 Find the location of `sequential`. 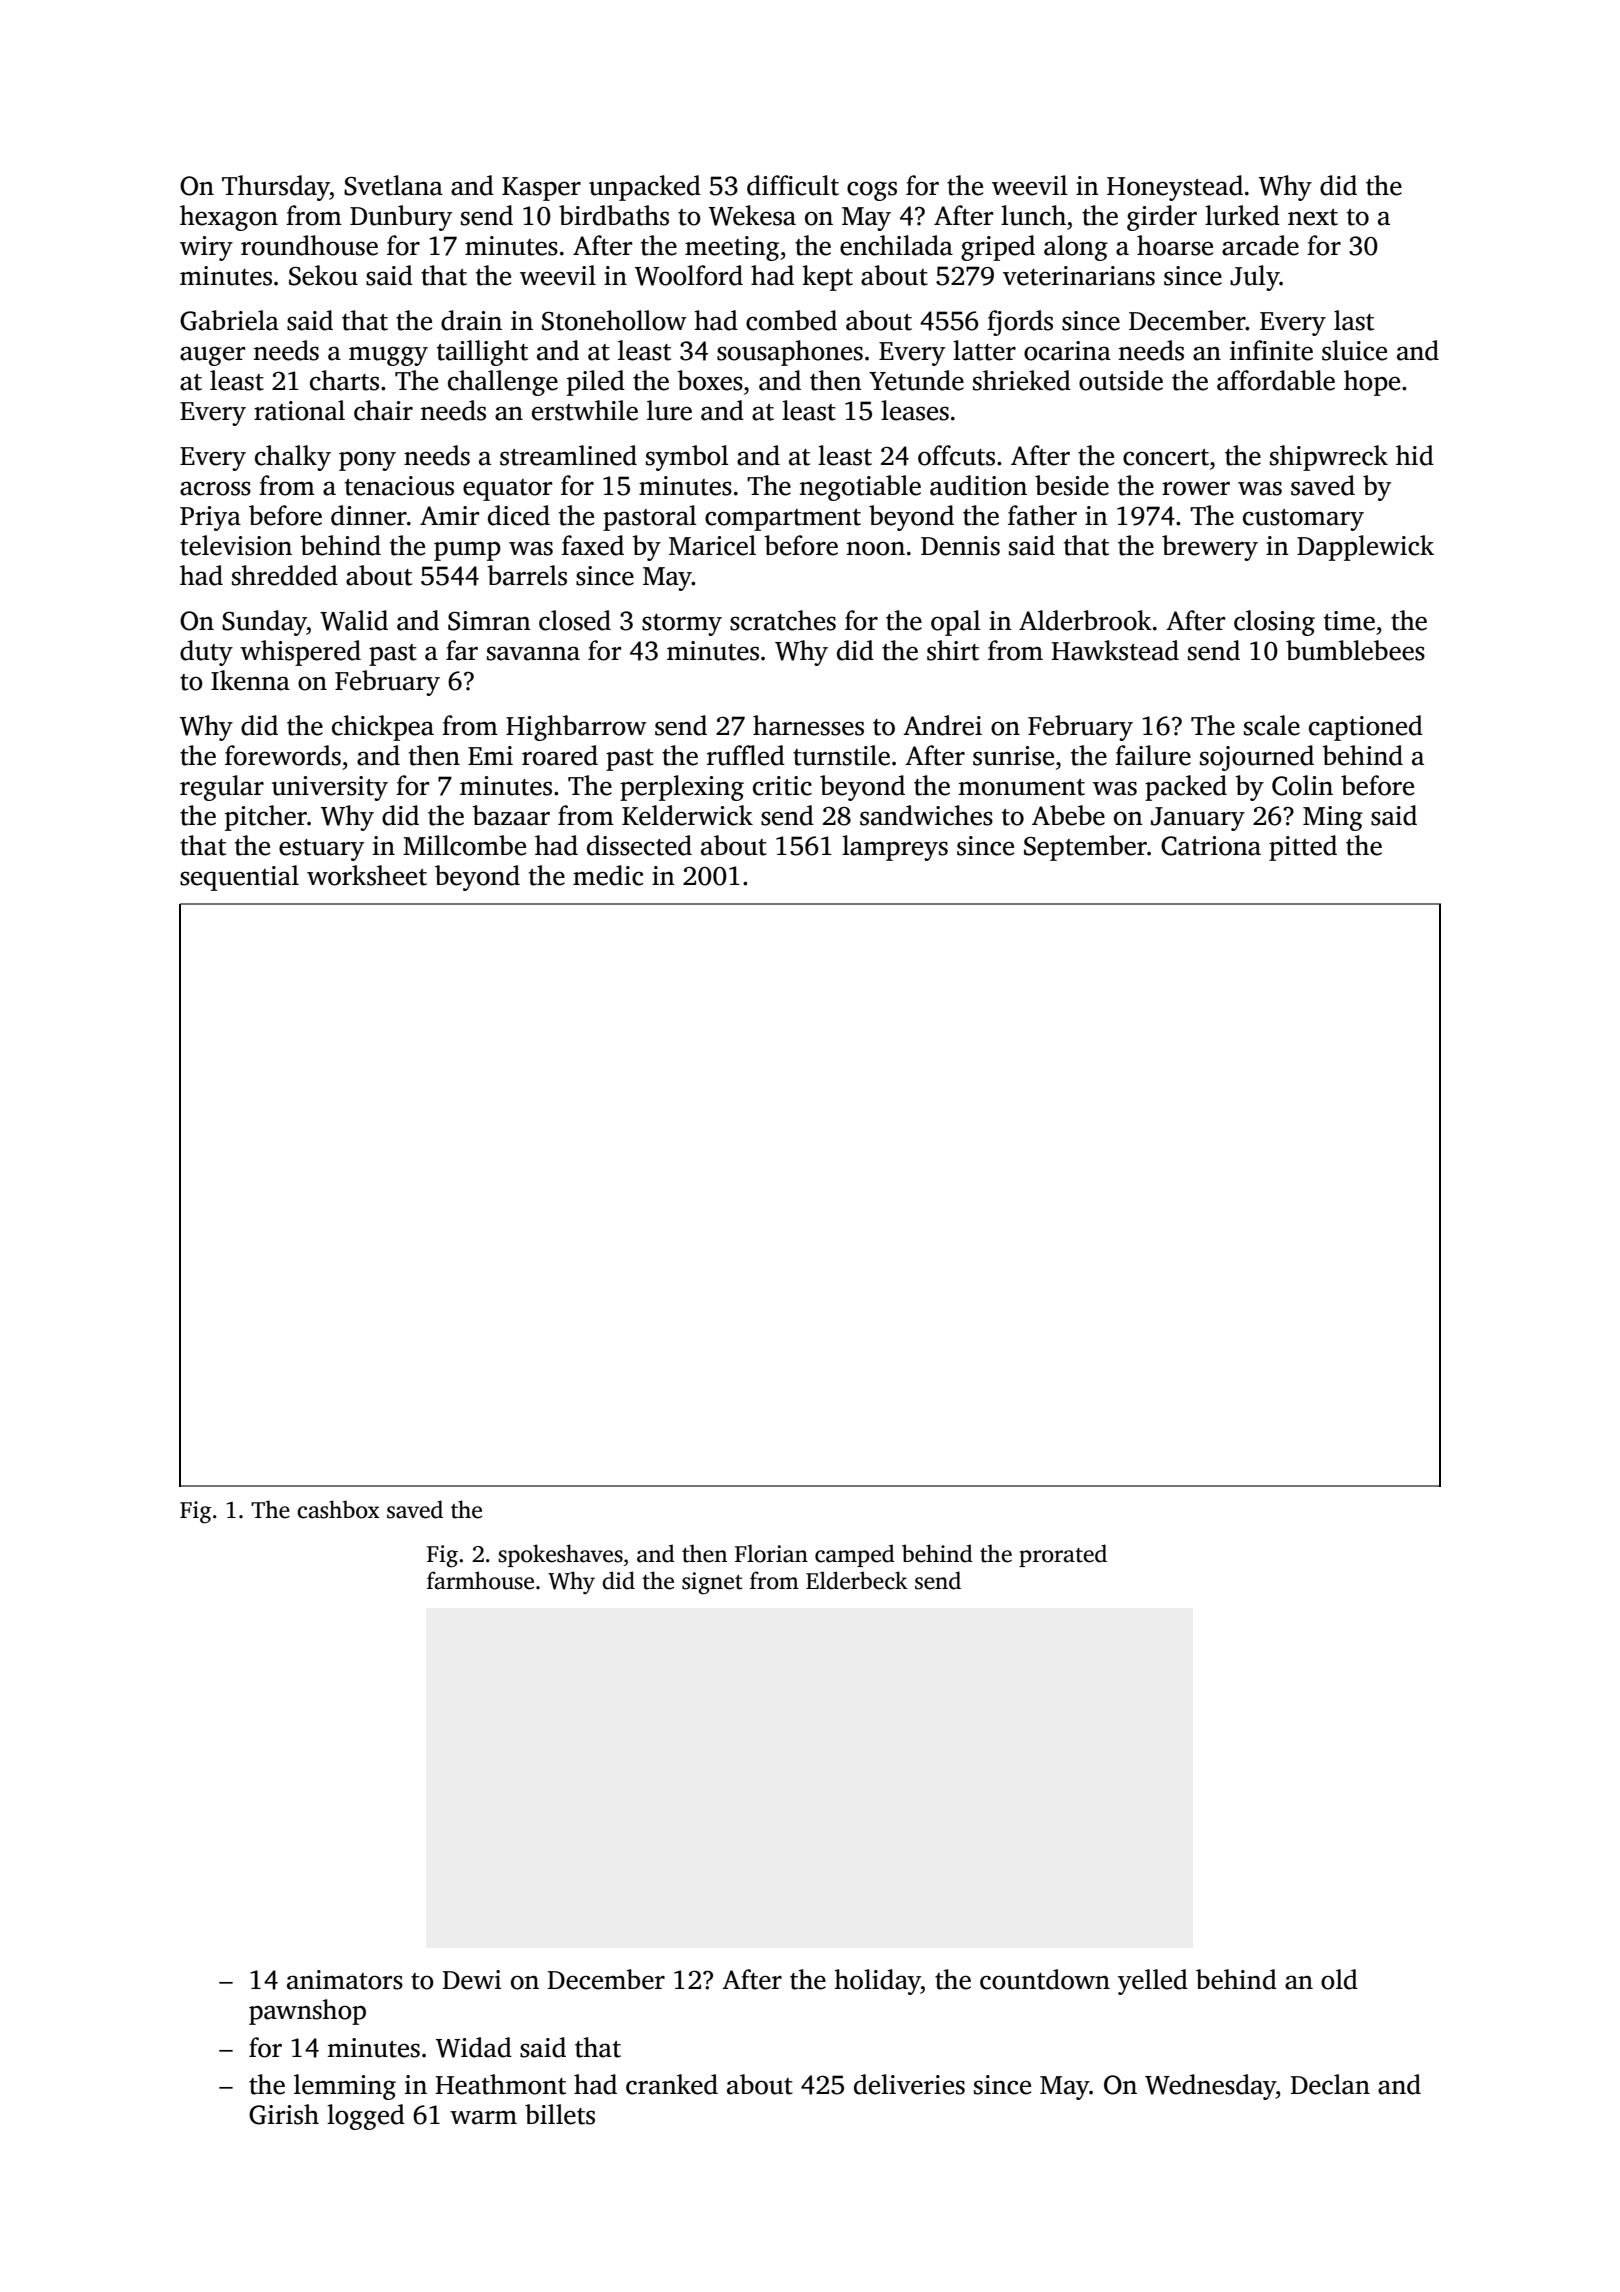

sequential is located at coordinates (239, 878).
